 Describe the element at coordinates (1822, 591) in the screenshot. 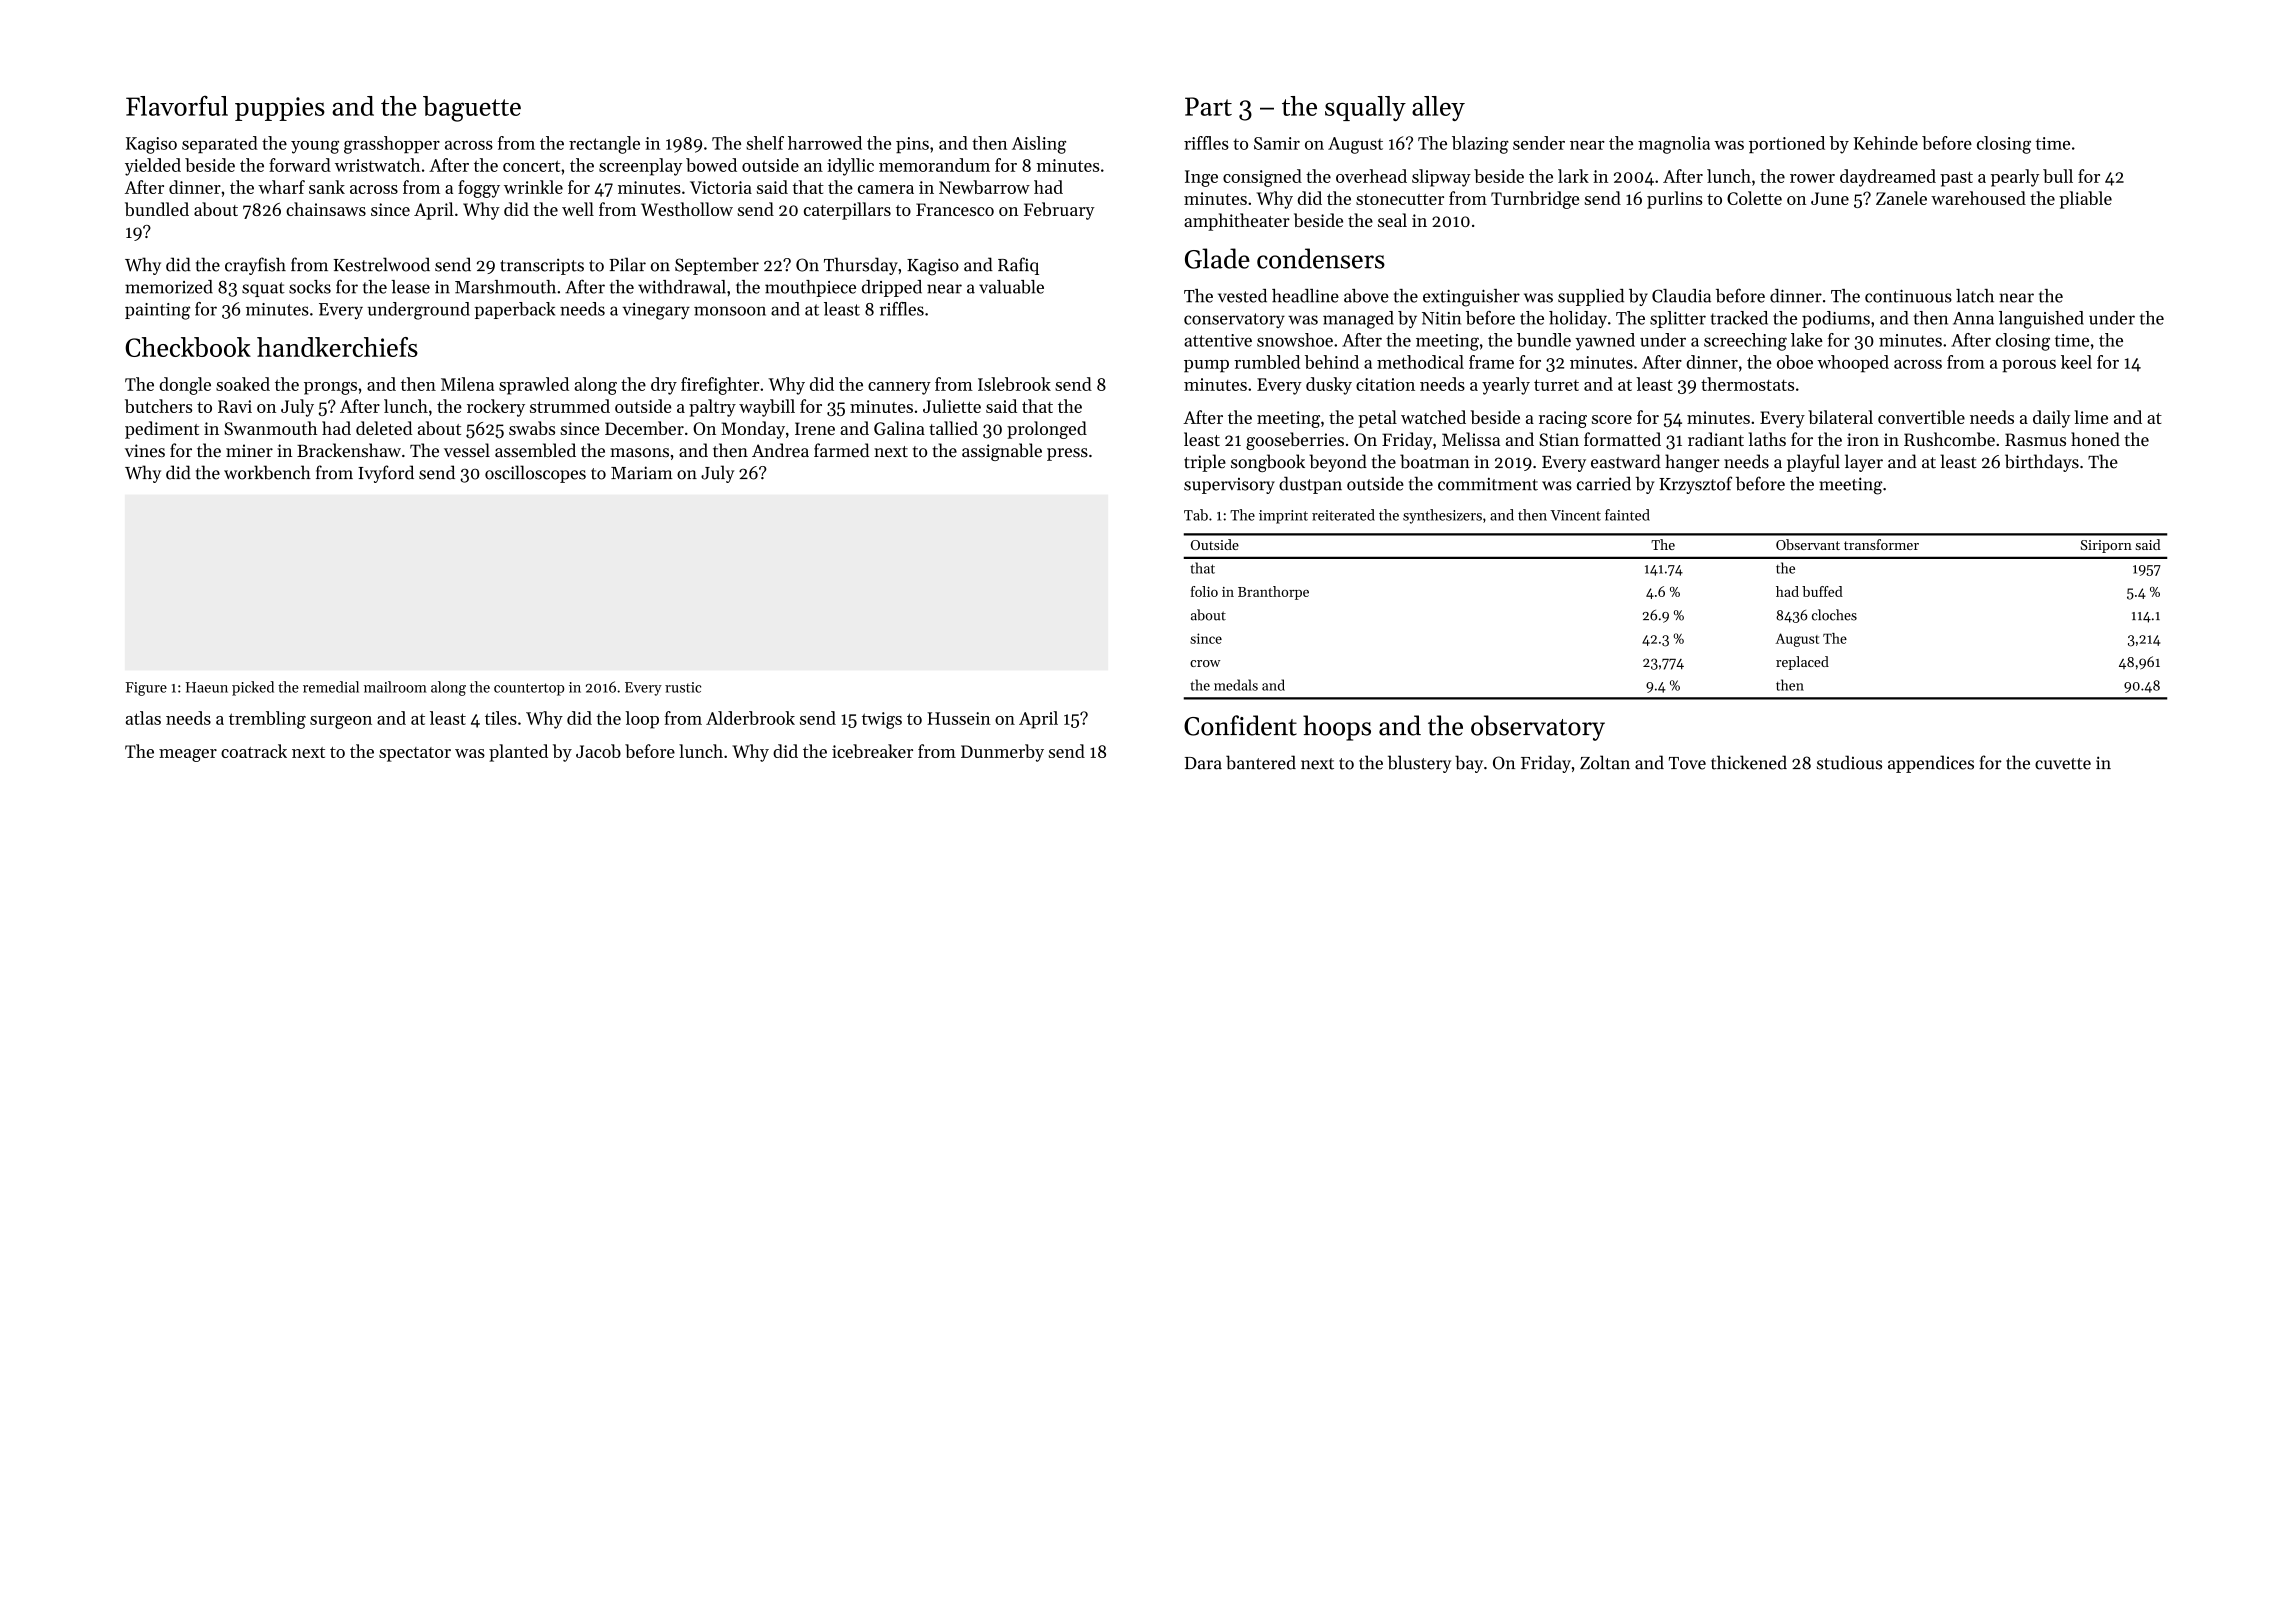

I see `buffed` at that location.
